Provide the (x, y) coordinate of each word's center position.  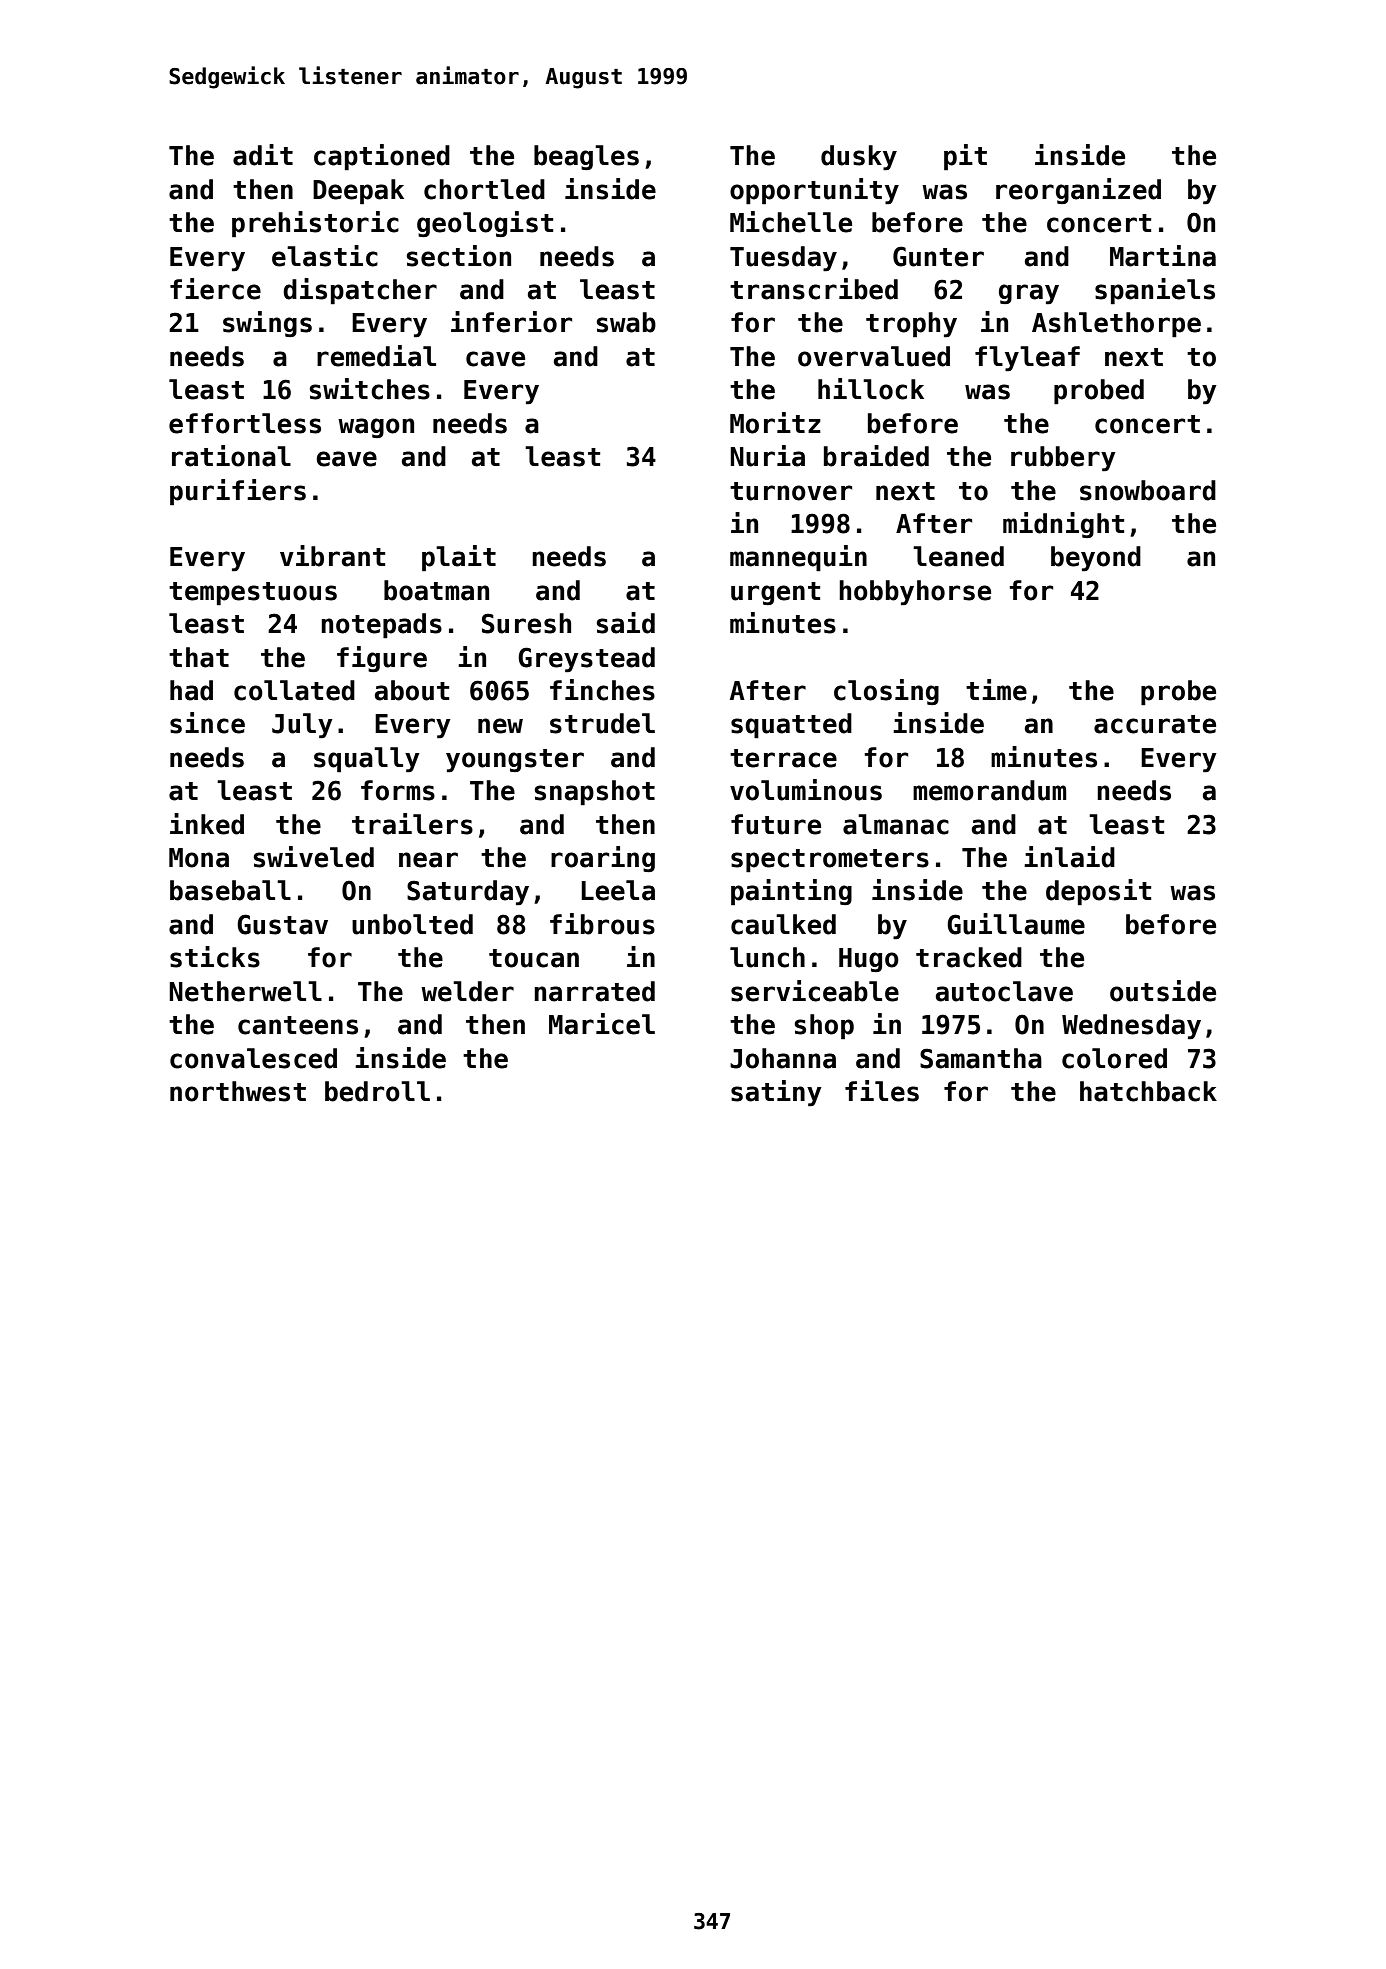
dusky (859, 158)
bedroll (377, 1091)
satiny (776, 1093)
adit (263, 155)
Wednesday (1131, 1027)
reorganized (1078, 191)
